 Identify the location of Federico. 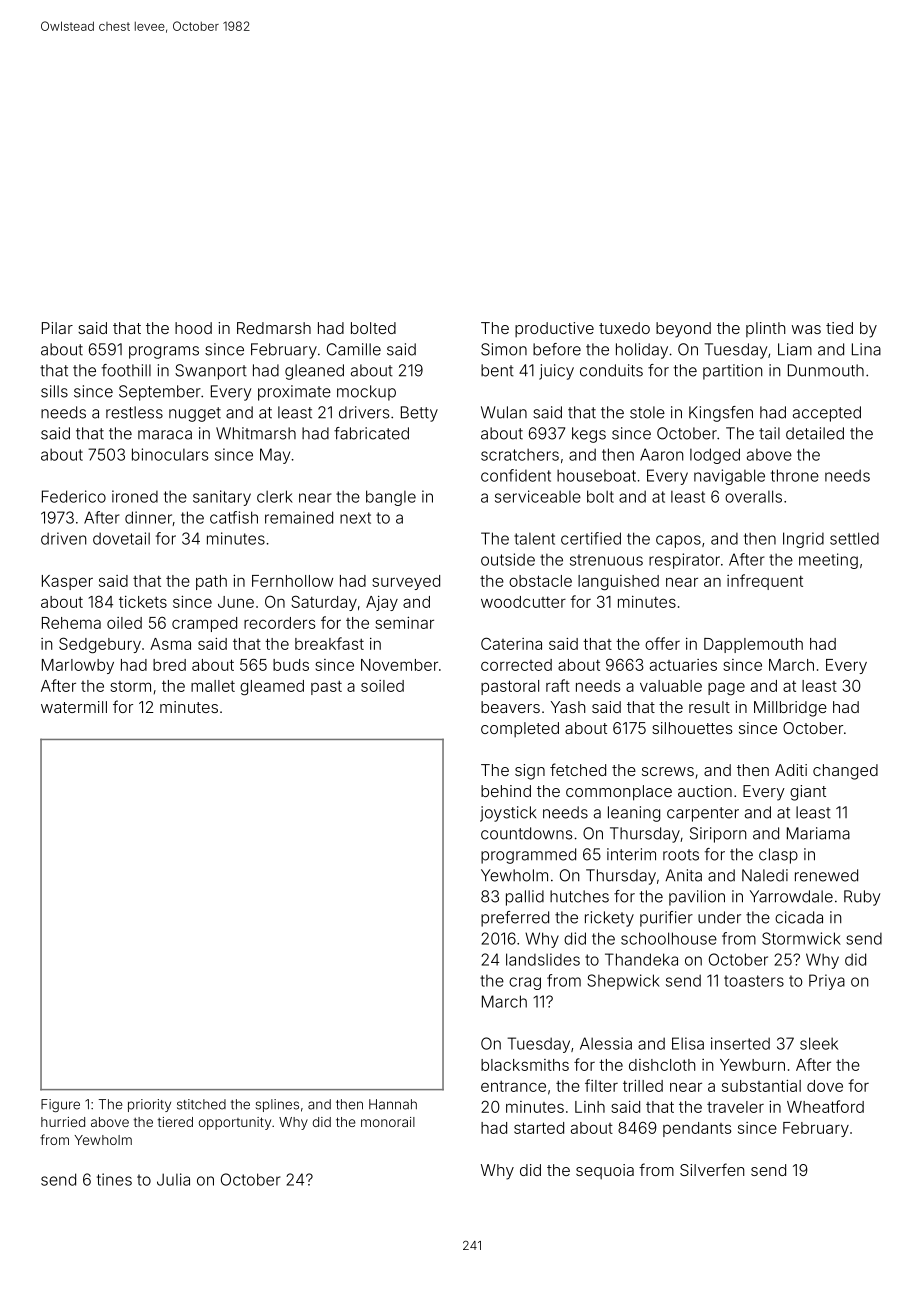
(74, 496).
